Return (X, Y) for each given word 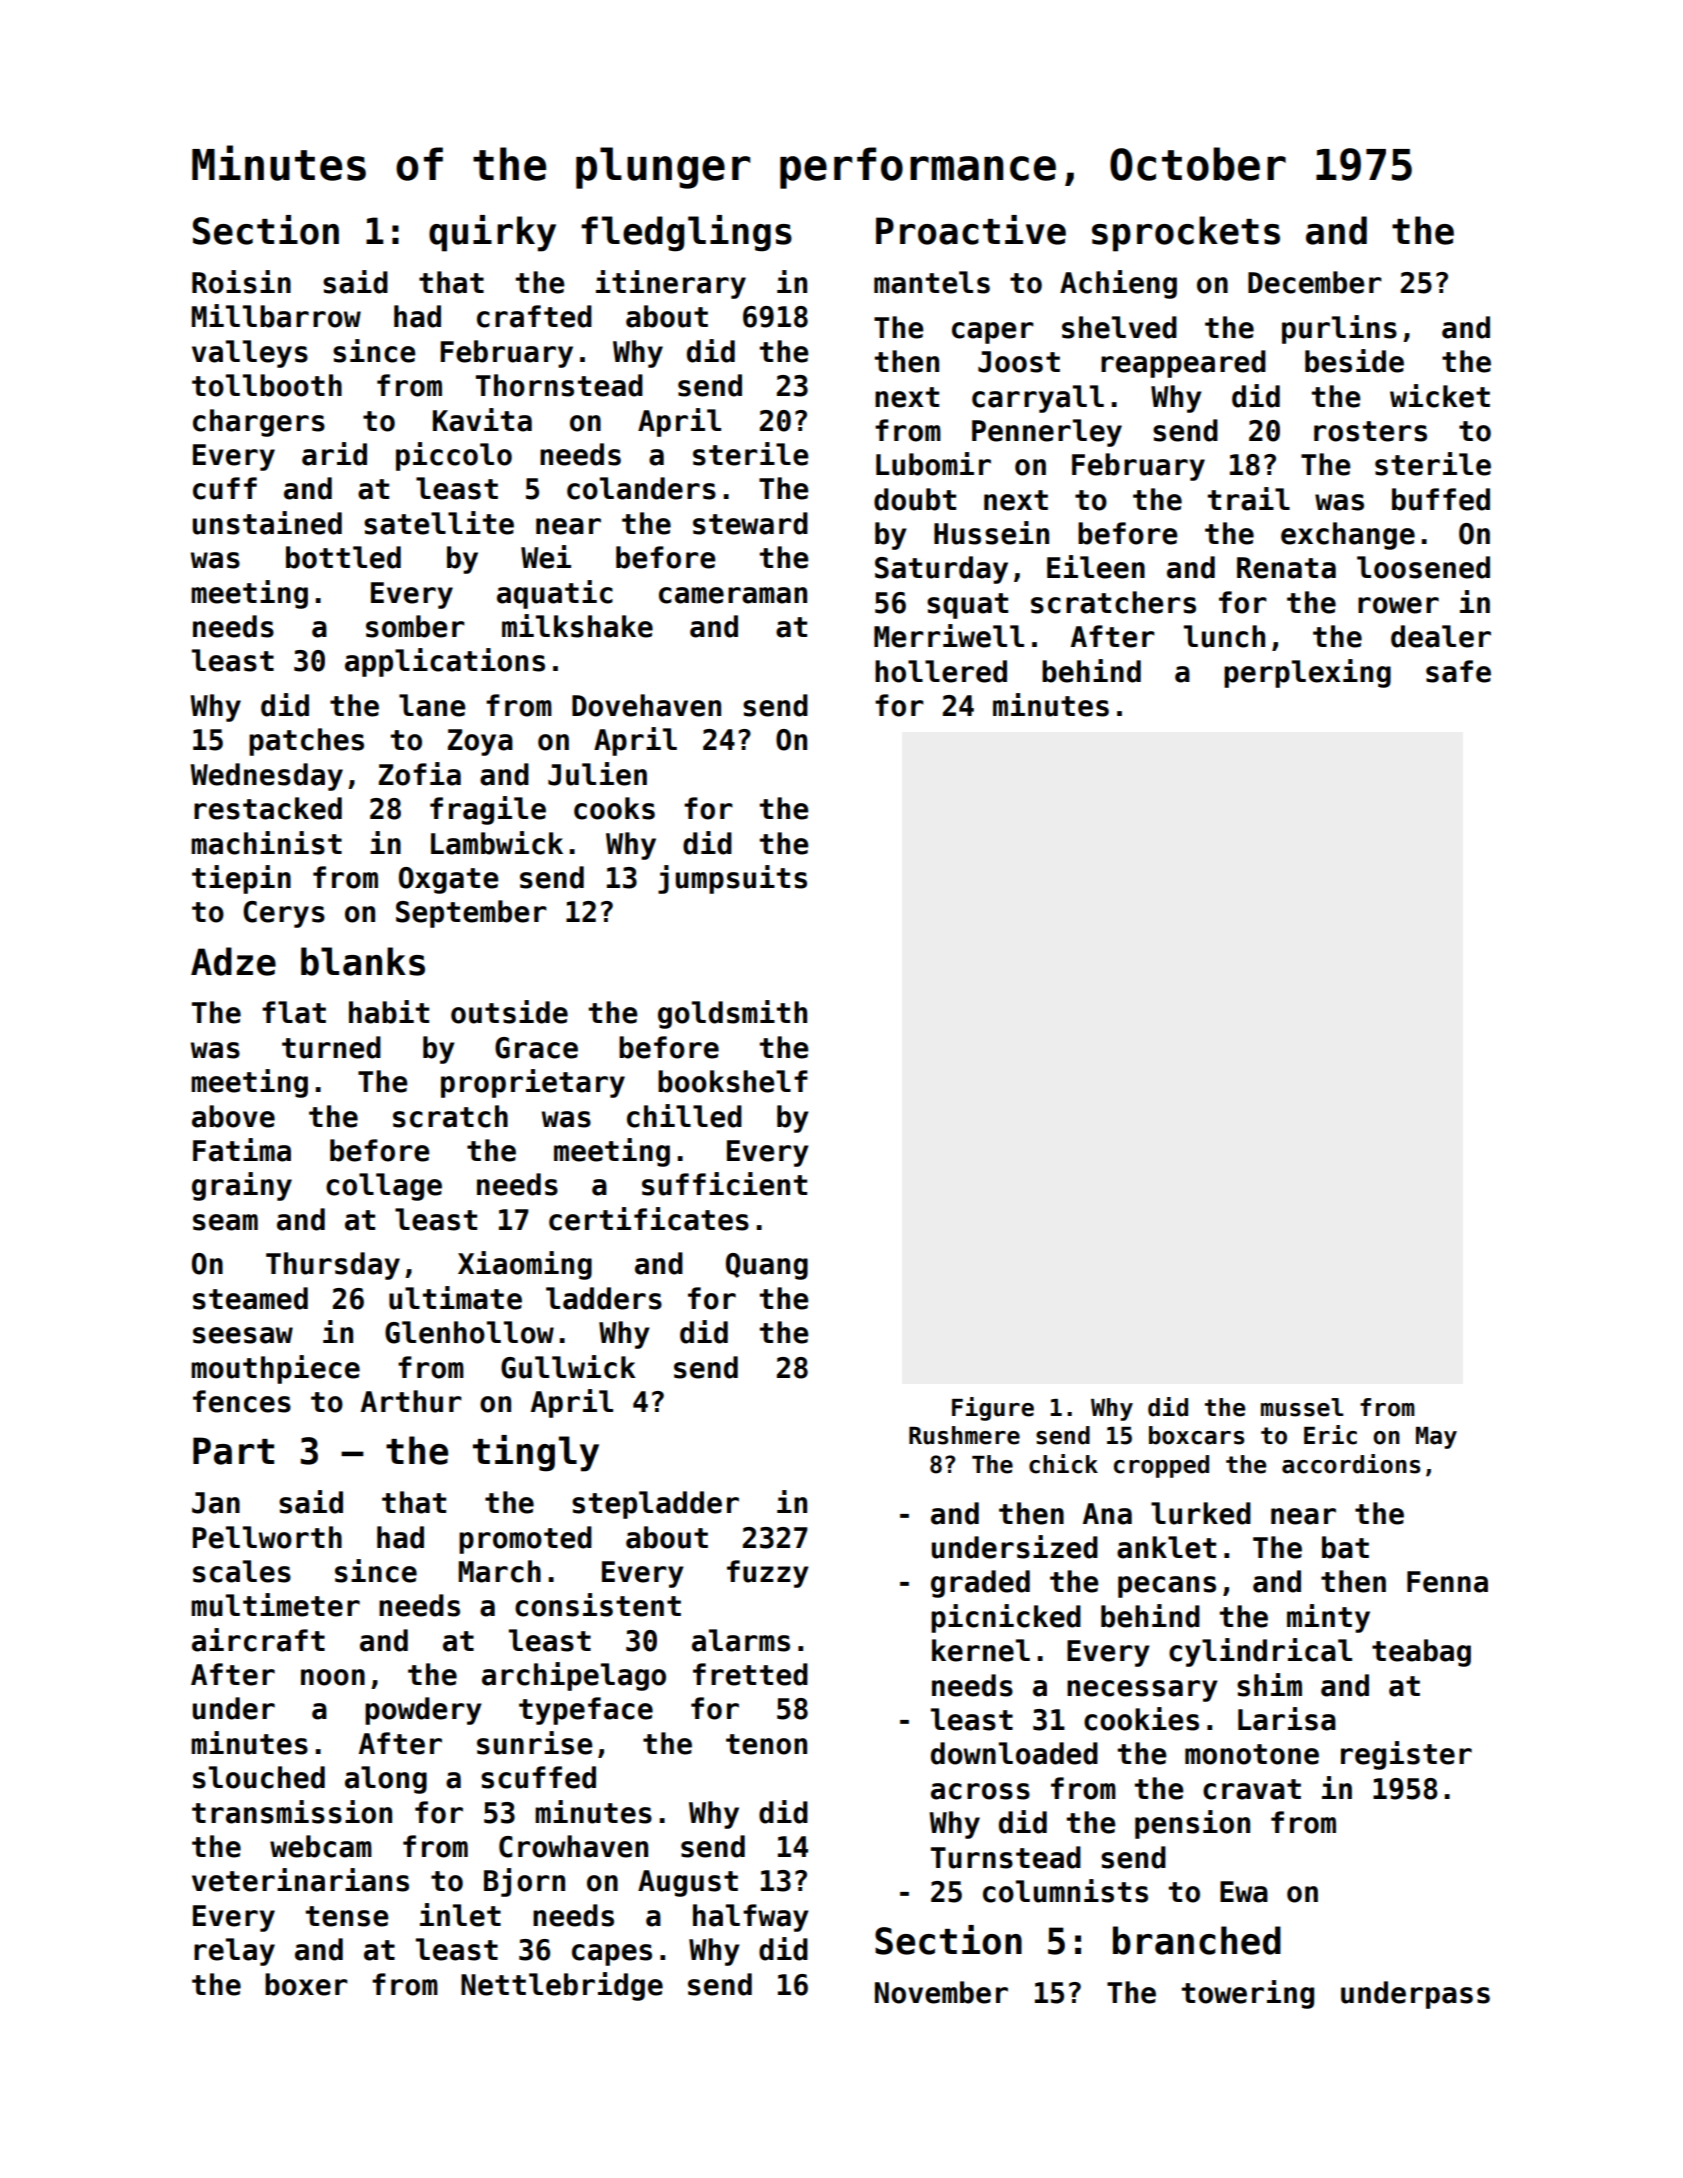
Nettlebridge (562, 1986)
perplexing (1307, 673)
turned (331, 1047)
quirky (492, 233)
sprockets (1186, 234)
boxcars (1197, 1435)
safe (1458, 671)
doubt (915, 499)
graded (980, 1584)
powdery (423, 1711)
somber (415, 626)
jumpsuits (732, 879)
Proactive (971, 230)
